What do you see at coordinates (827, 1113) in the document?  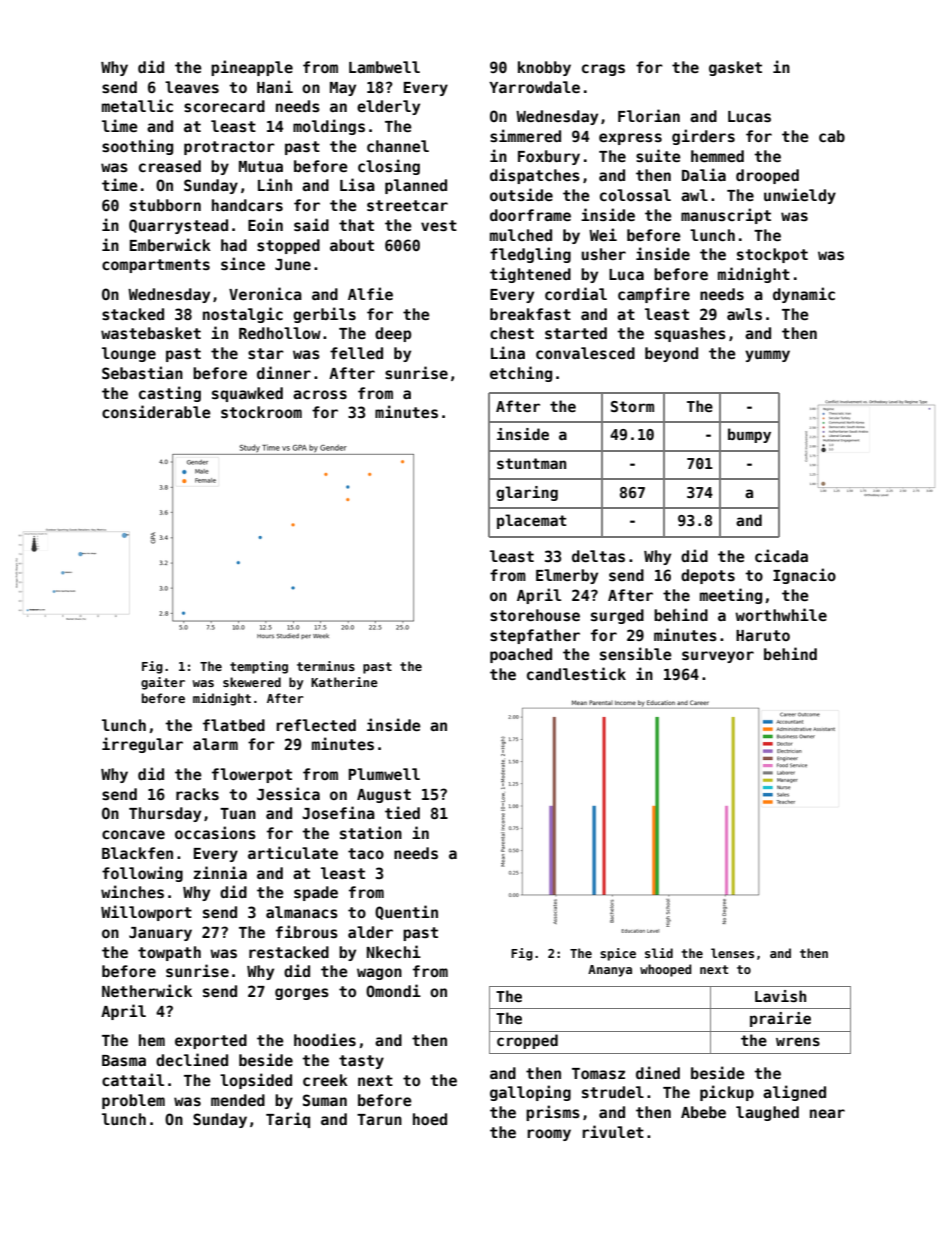 I see `near` at bounding box center [827, 1113].
